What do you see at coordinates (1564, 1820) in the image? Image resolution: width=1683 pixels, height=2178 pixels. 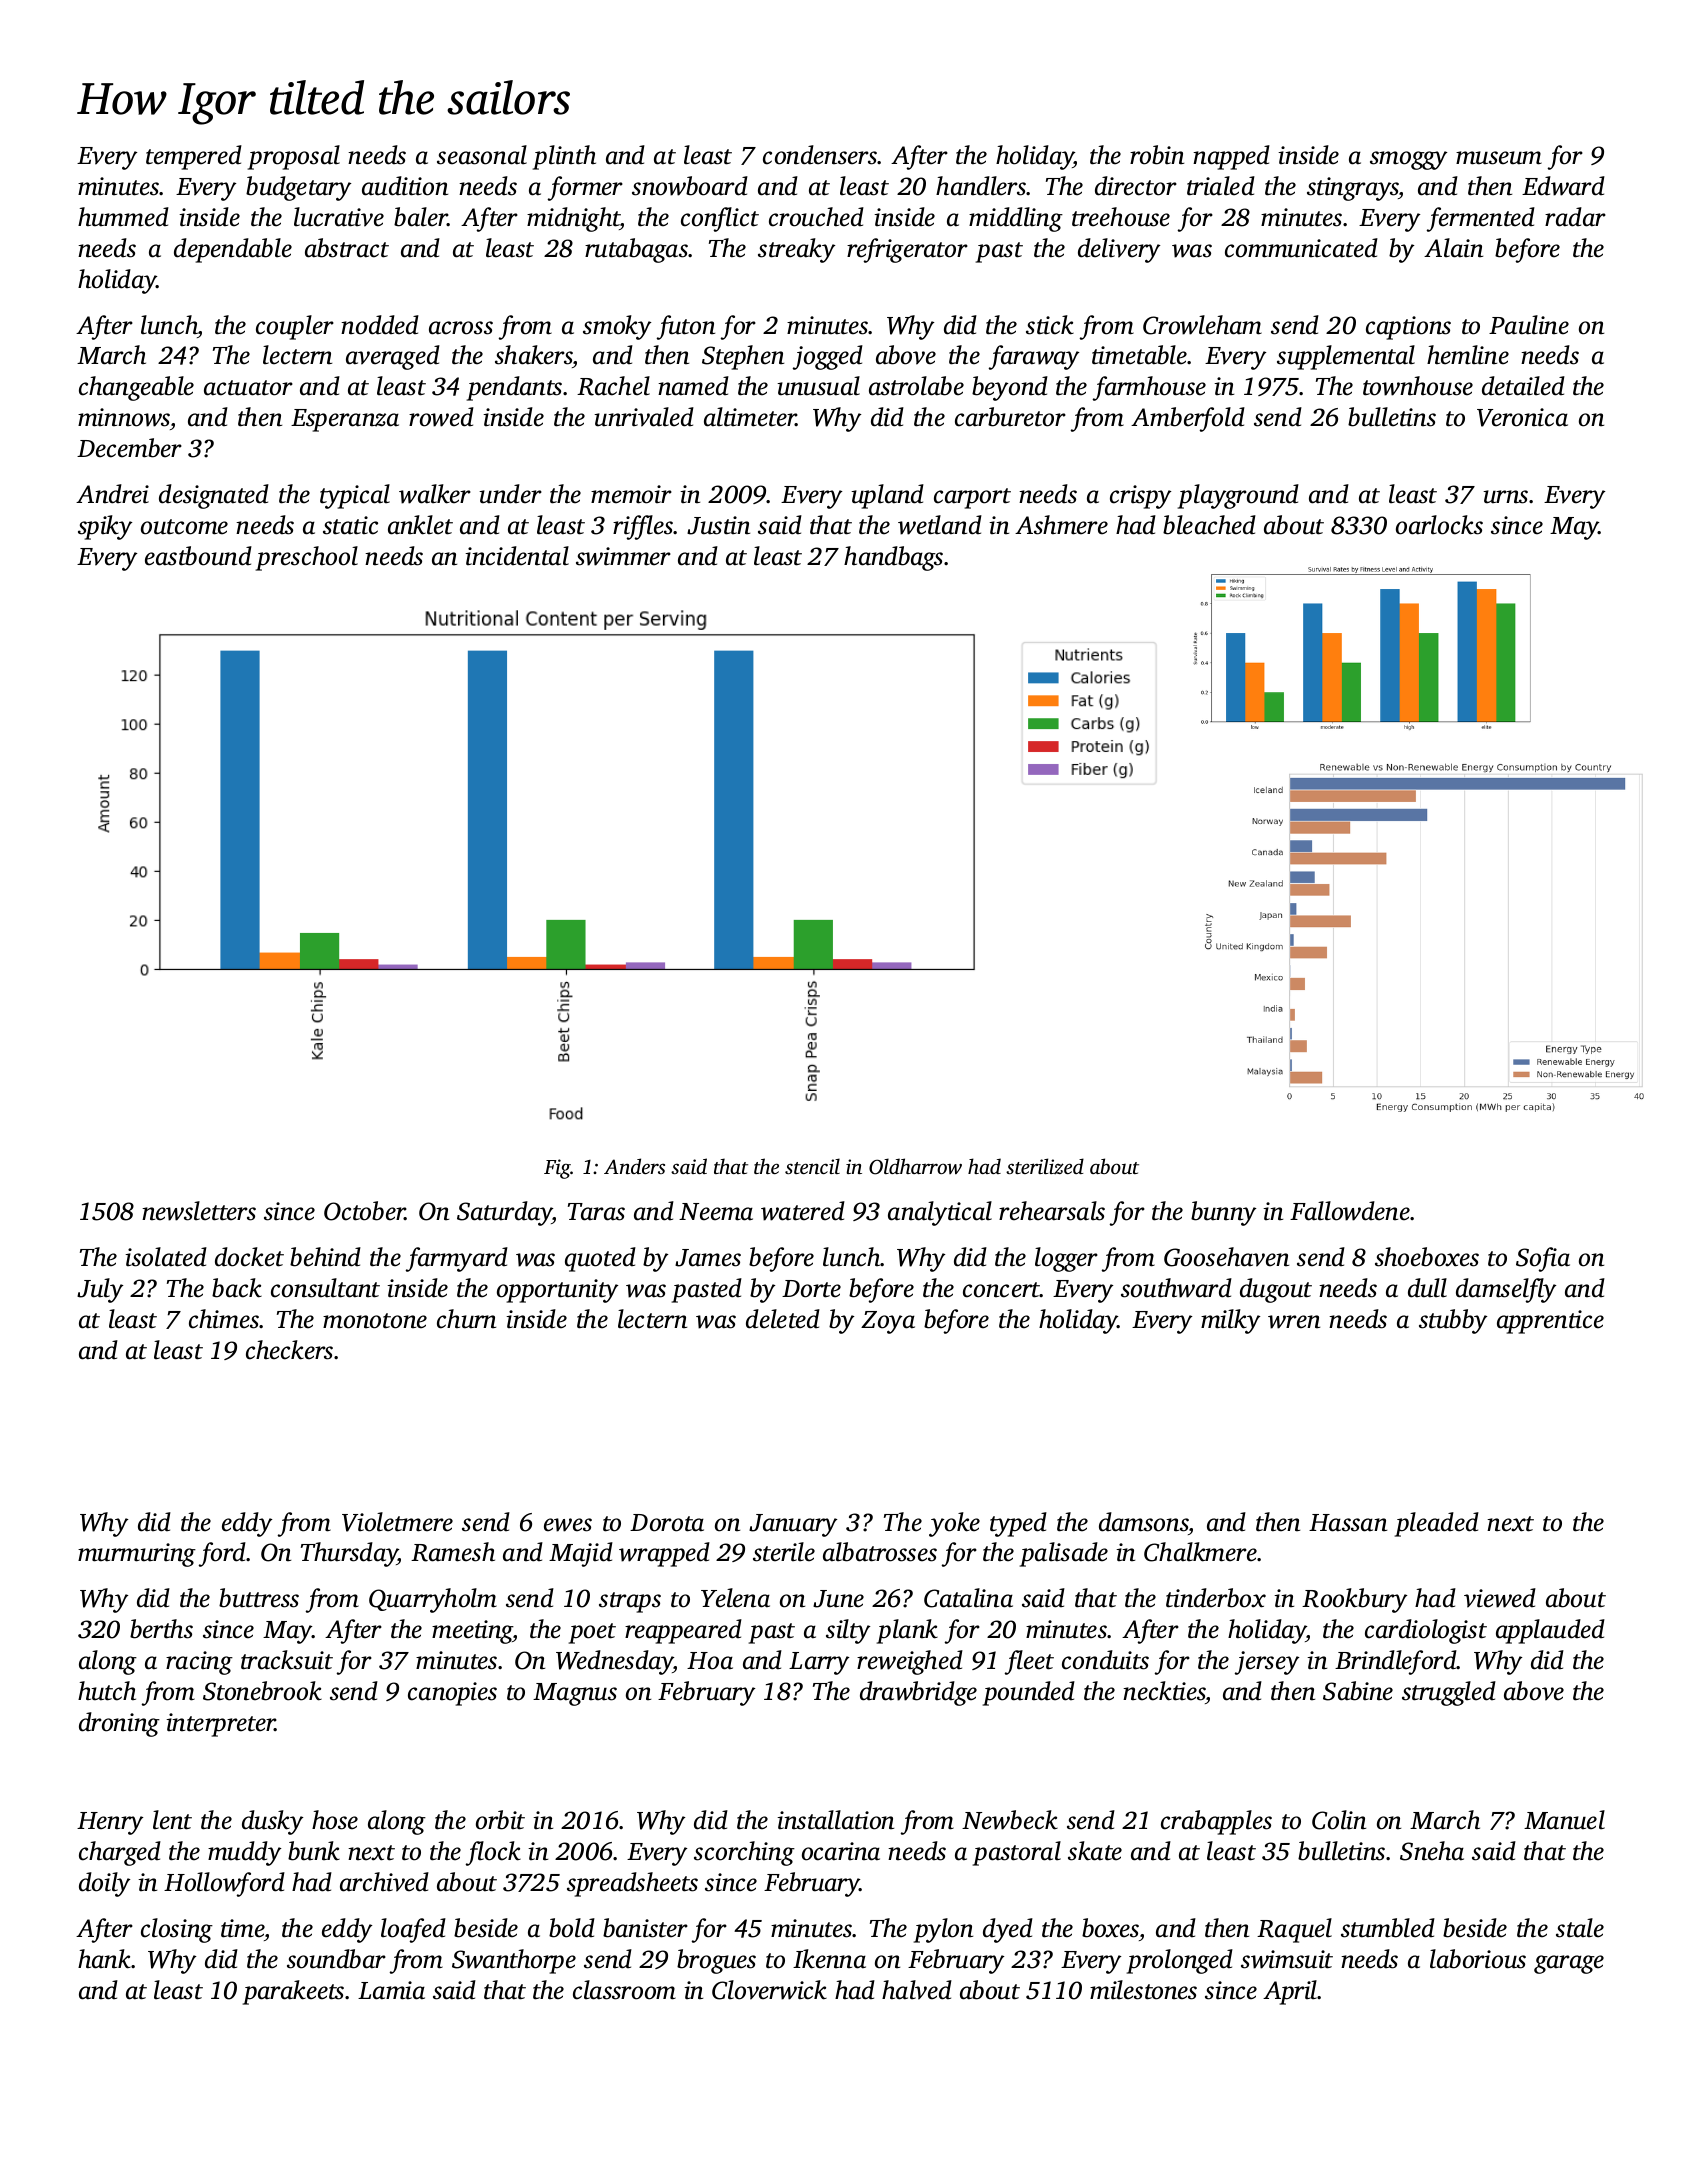 I see `Manuel` at bounding box center [1564, 1820].
